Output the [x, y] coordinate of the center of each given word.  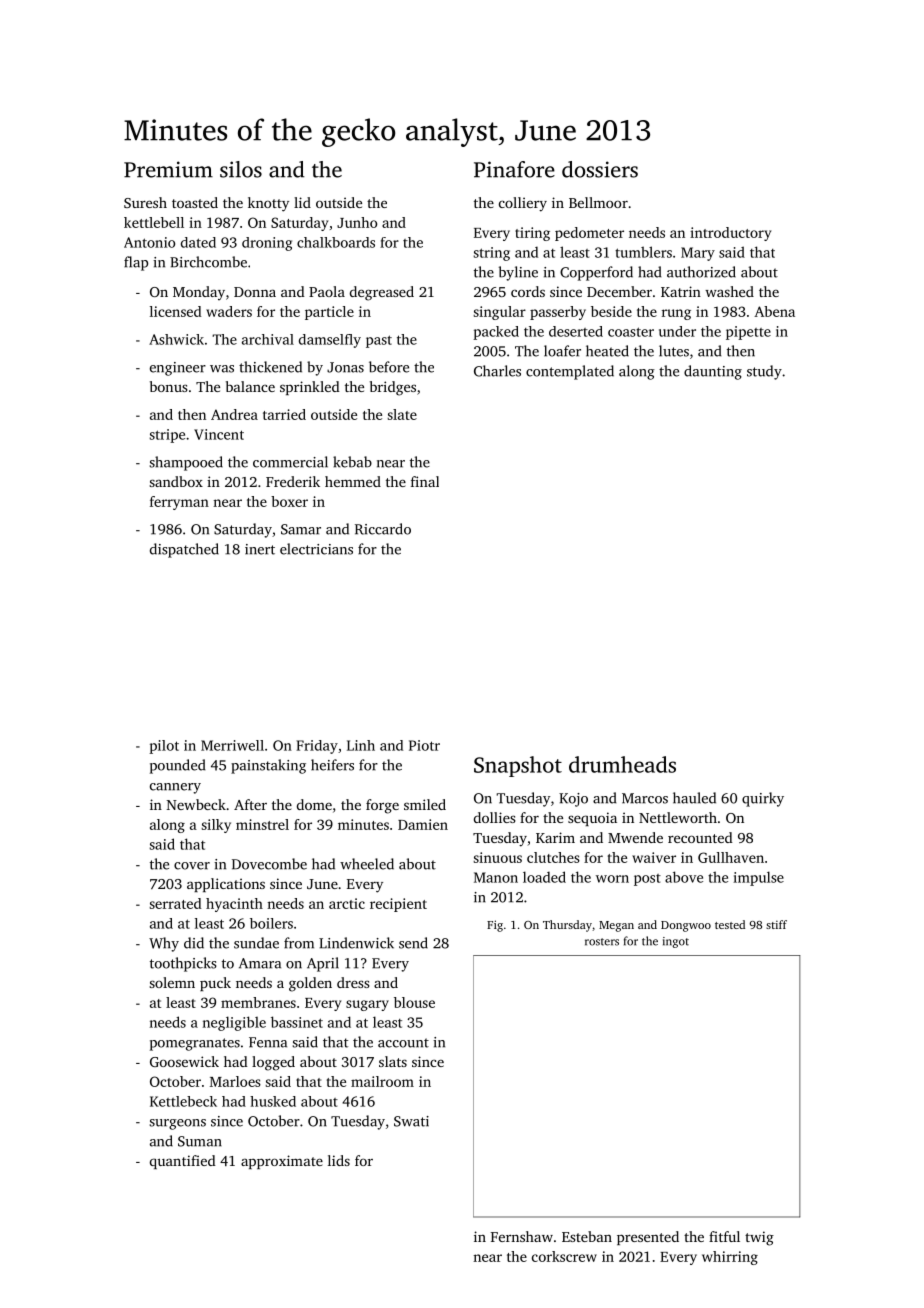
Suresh [145, 202]
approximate [282, 1162]
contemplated [570, 372]
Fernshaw [522, 1236]
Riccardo [383, 529]
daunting [713, 372]
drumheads [622, 764]
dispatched [184, 550]
